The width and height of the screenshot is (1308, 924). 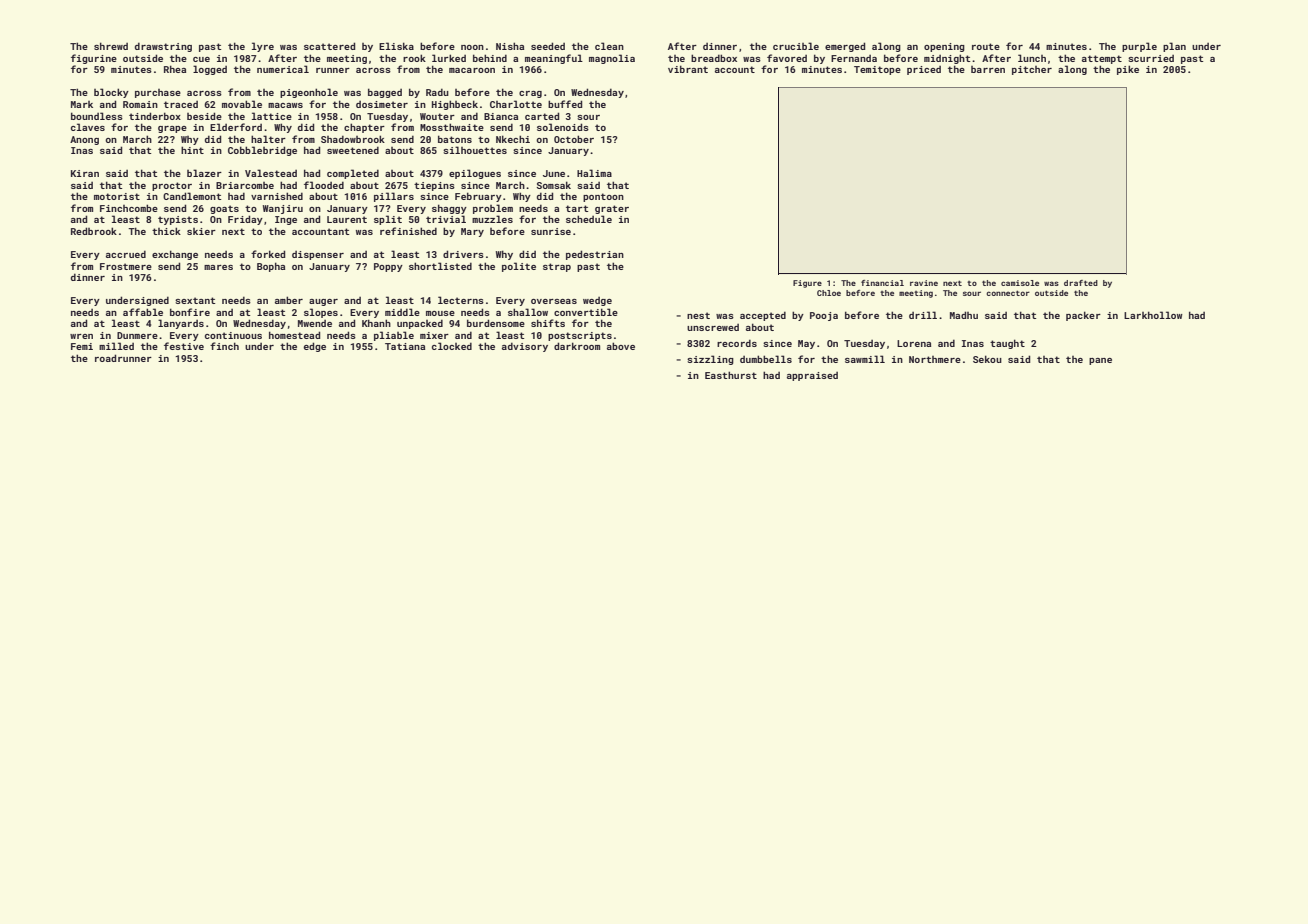 What do you see at coordinates (405, 346) in the screenshot?
I see `Tatiana` at bounding box center [405, 346].
